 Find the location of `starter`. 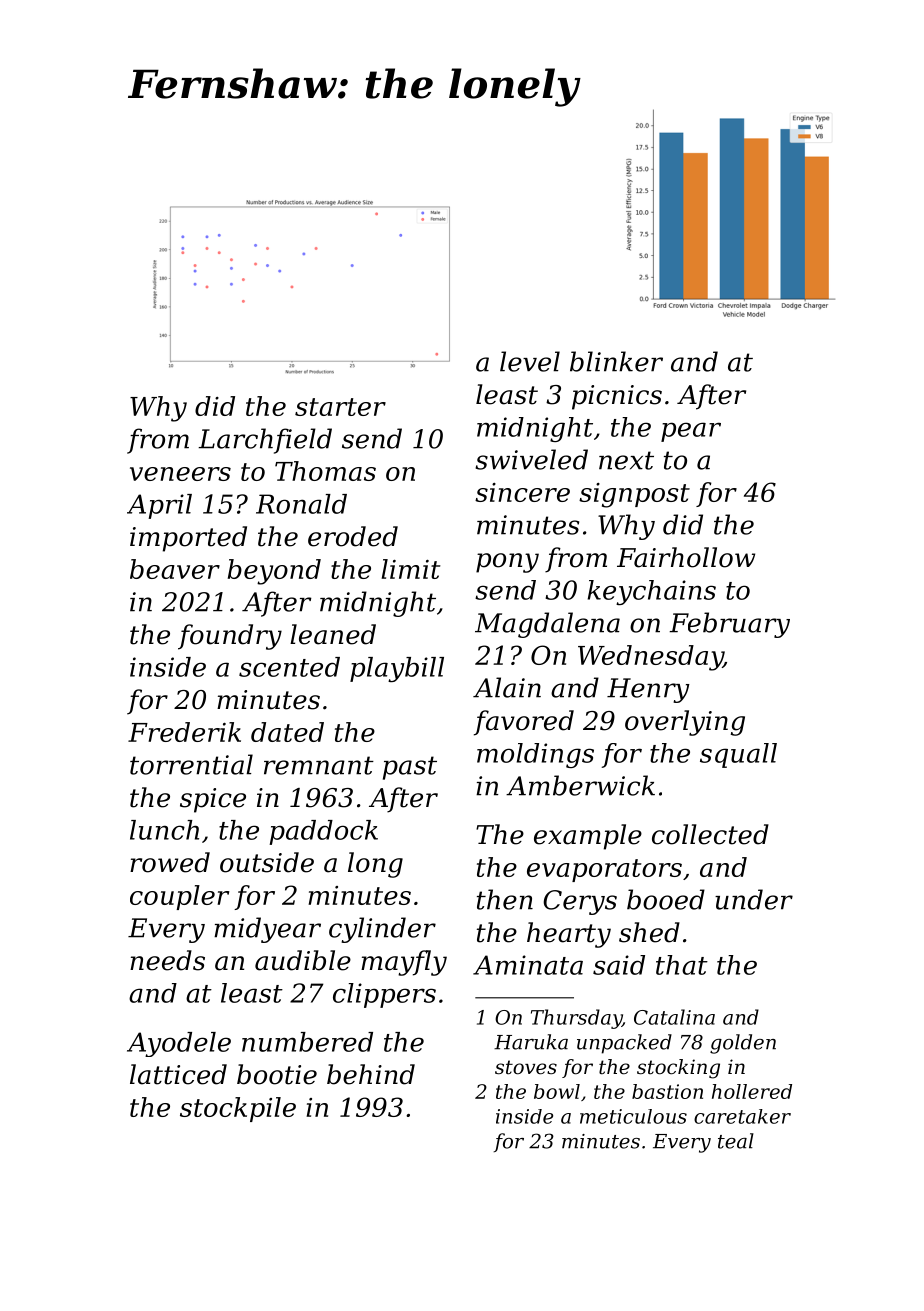

starter is located at coordinates (340, 407).
